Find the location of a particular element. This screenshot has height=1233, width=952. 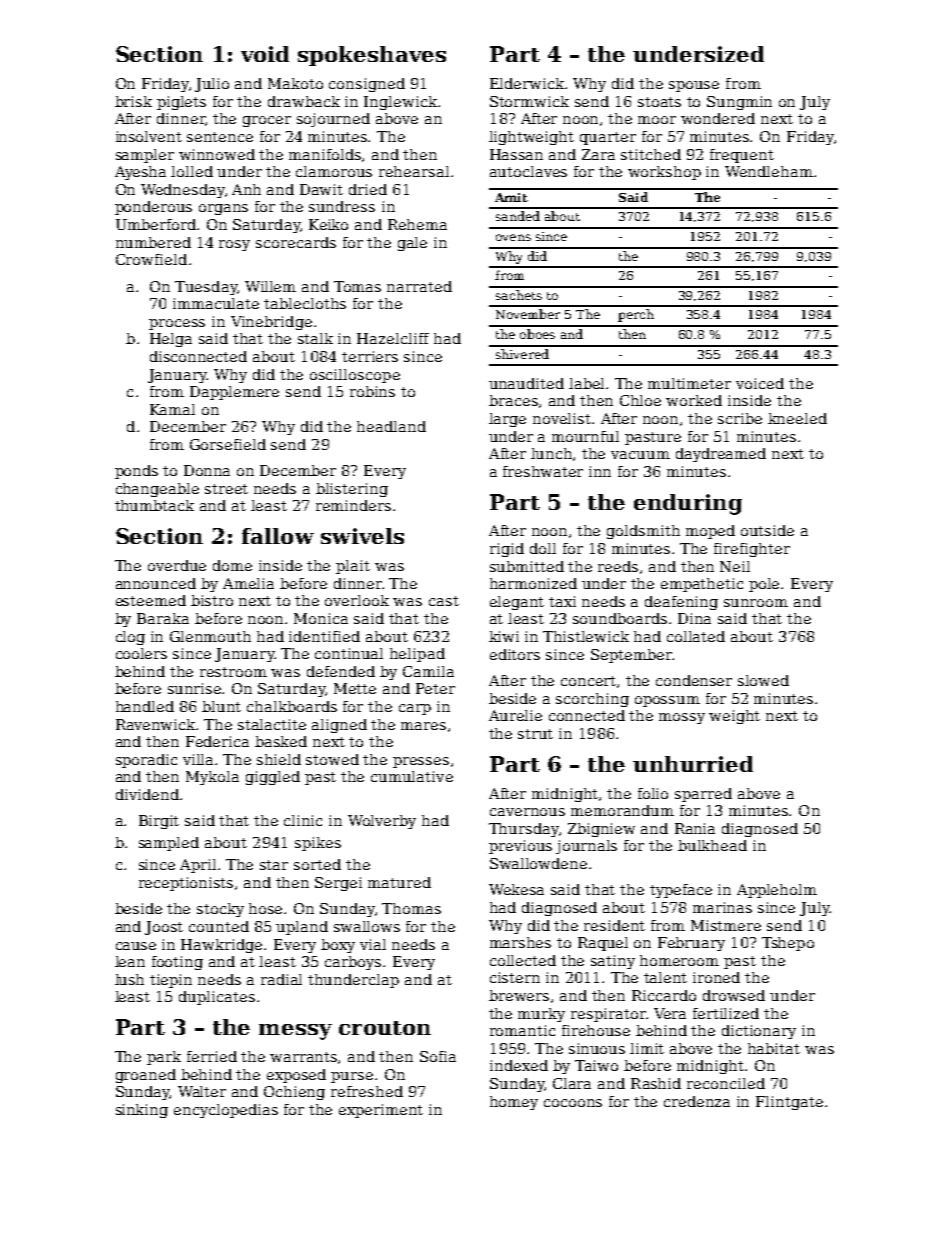

Elderwick is located at coordinates (527, 83).
